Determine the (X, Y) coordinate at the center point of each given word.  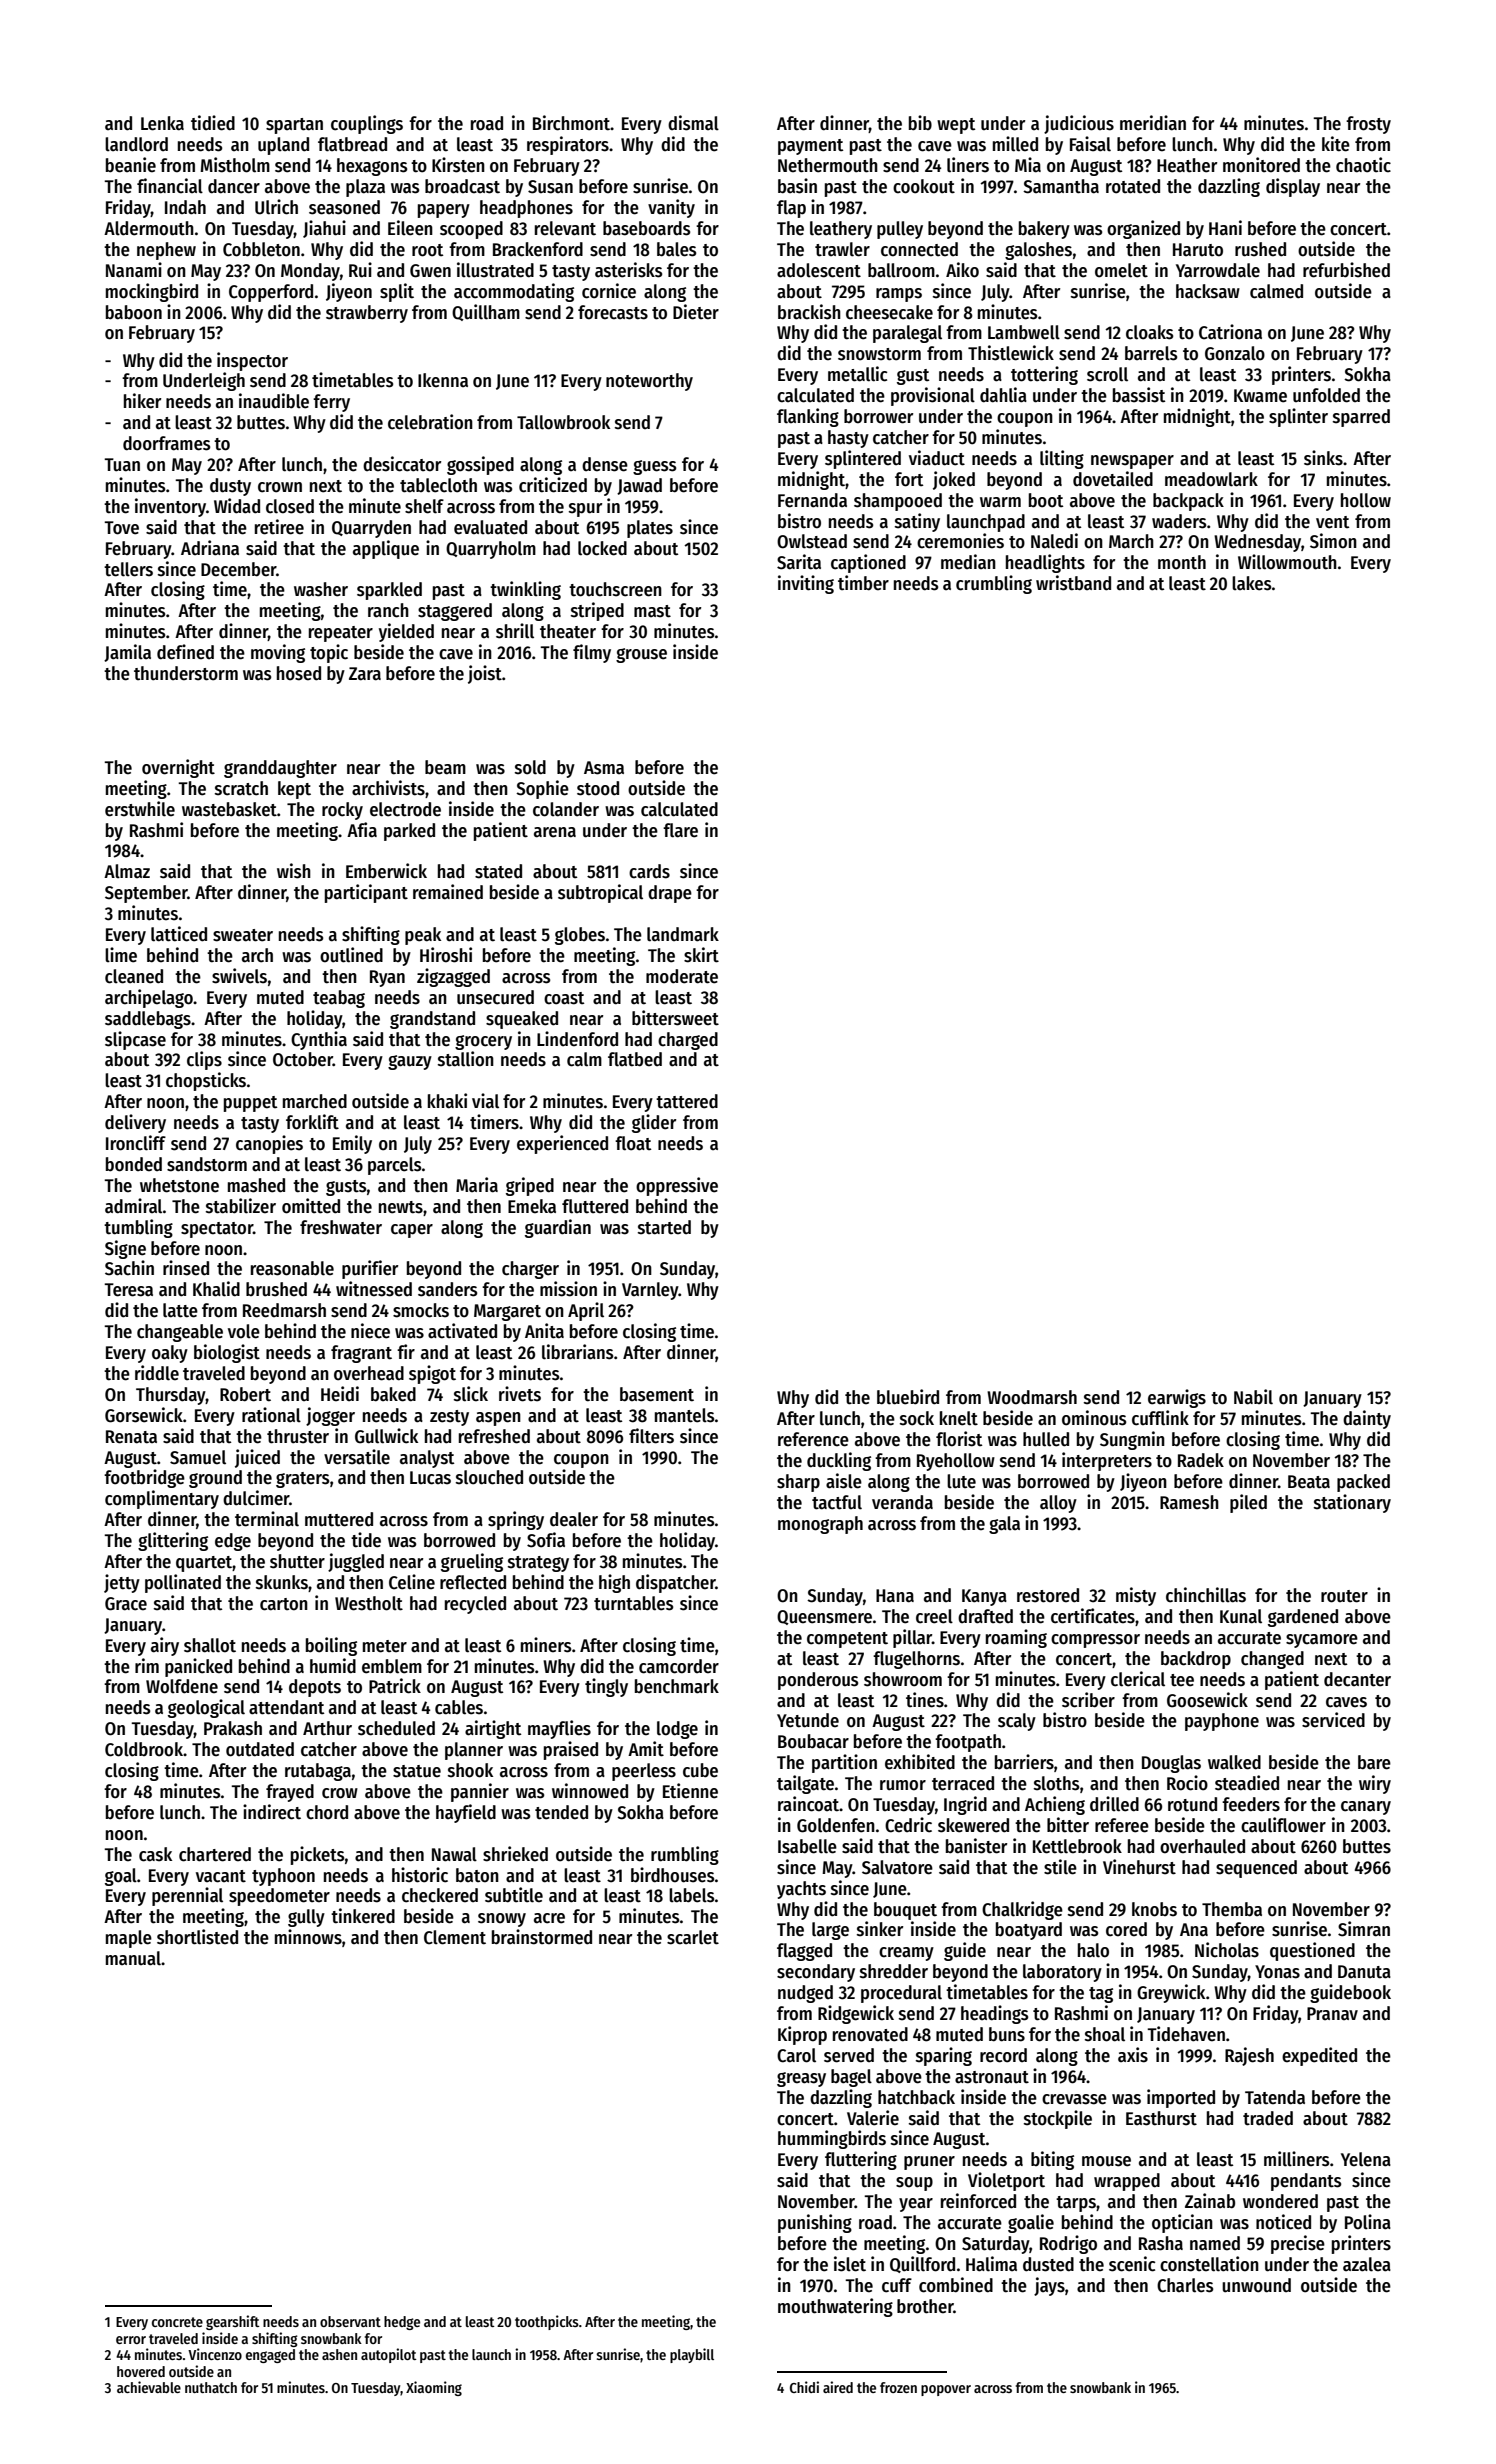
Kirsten (458, 165)
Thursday (171, 1396)
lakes (1251, 583)
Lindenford (577, 1039)
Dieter (696, 312)
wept (956, 126)
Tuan (122, 465)
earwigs (1177, 1398)
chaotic (1363, 165)
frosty (1368, 125)
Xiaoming (434, 2388)
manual (133, 1958)
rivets (520, 1394)
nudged (805, 1994)
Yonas (1277, 1972)
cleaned (134, 976)
